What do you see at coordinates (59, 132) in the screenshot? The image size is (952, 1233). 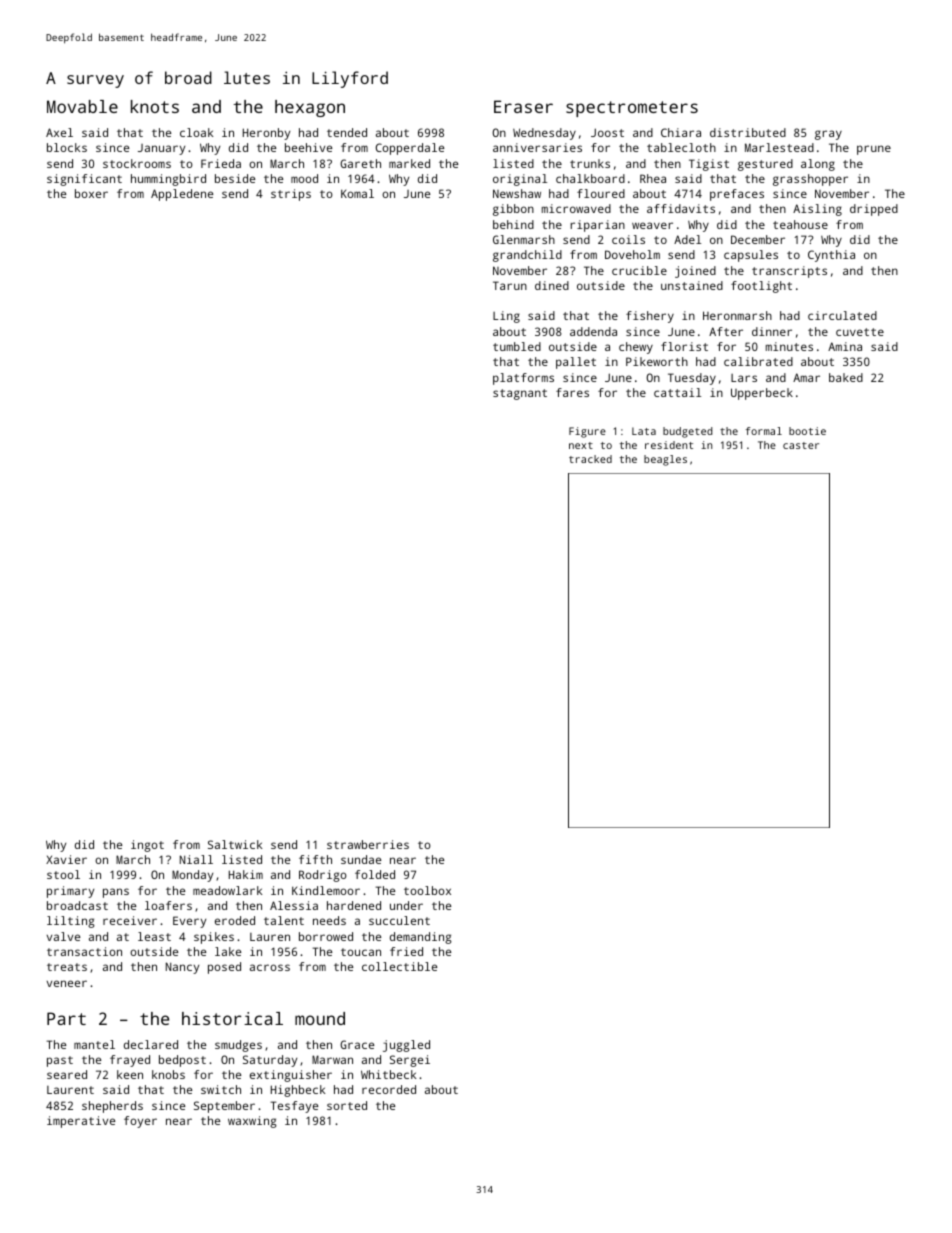 I see `Axel` at bounding box center [59, 132].
